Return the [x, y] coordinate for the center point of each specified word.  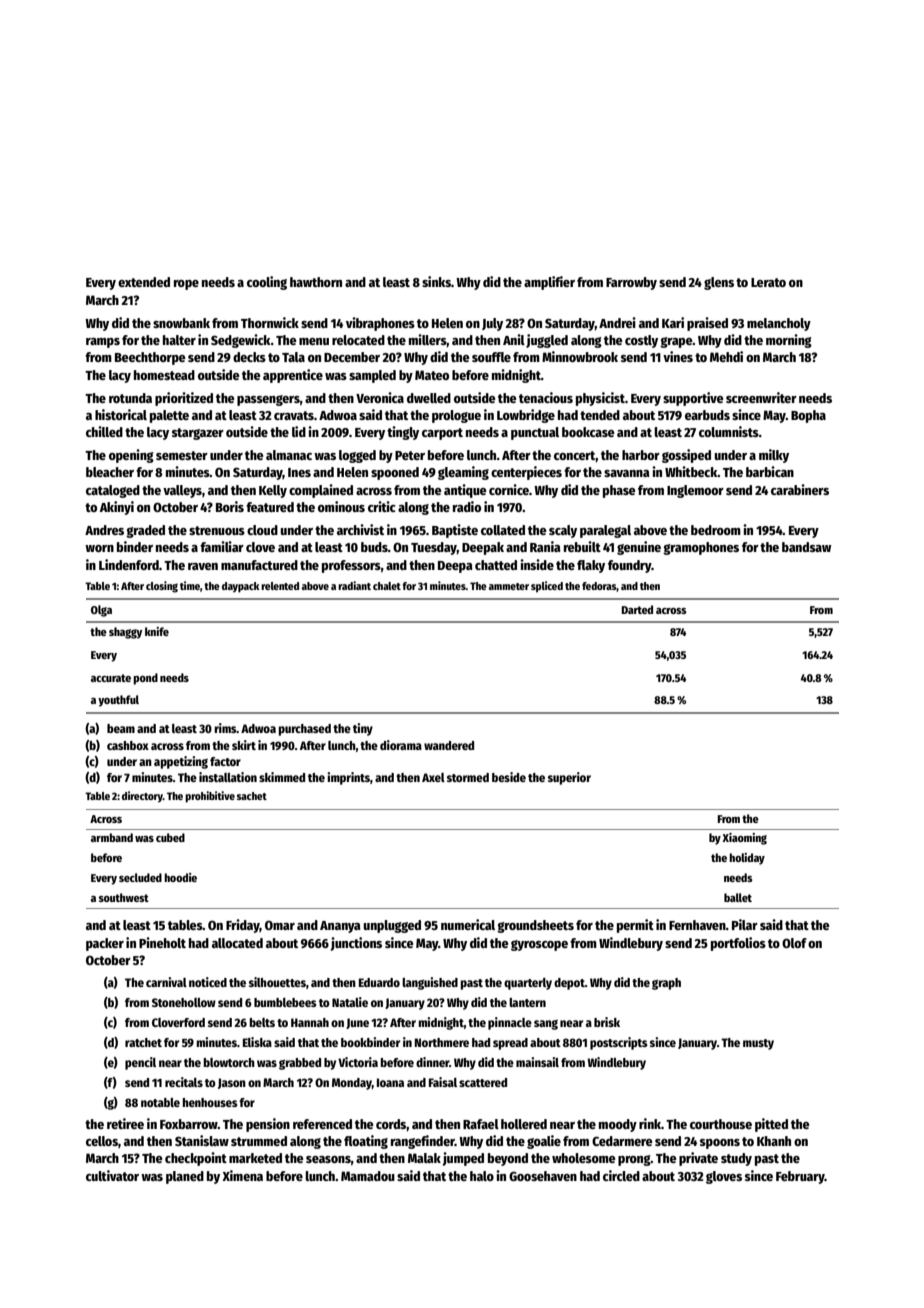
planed [185, 1177]
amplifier [549, 283]
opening [131, 456]
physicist [600, 399]
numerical [468, 924]
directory [142, 797]
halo [482, 1176]
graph [666, 984]
